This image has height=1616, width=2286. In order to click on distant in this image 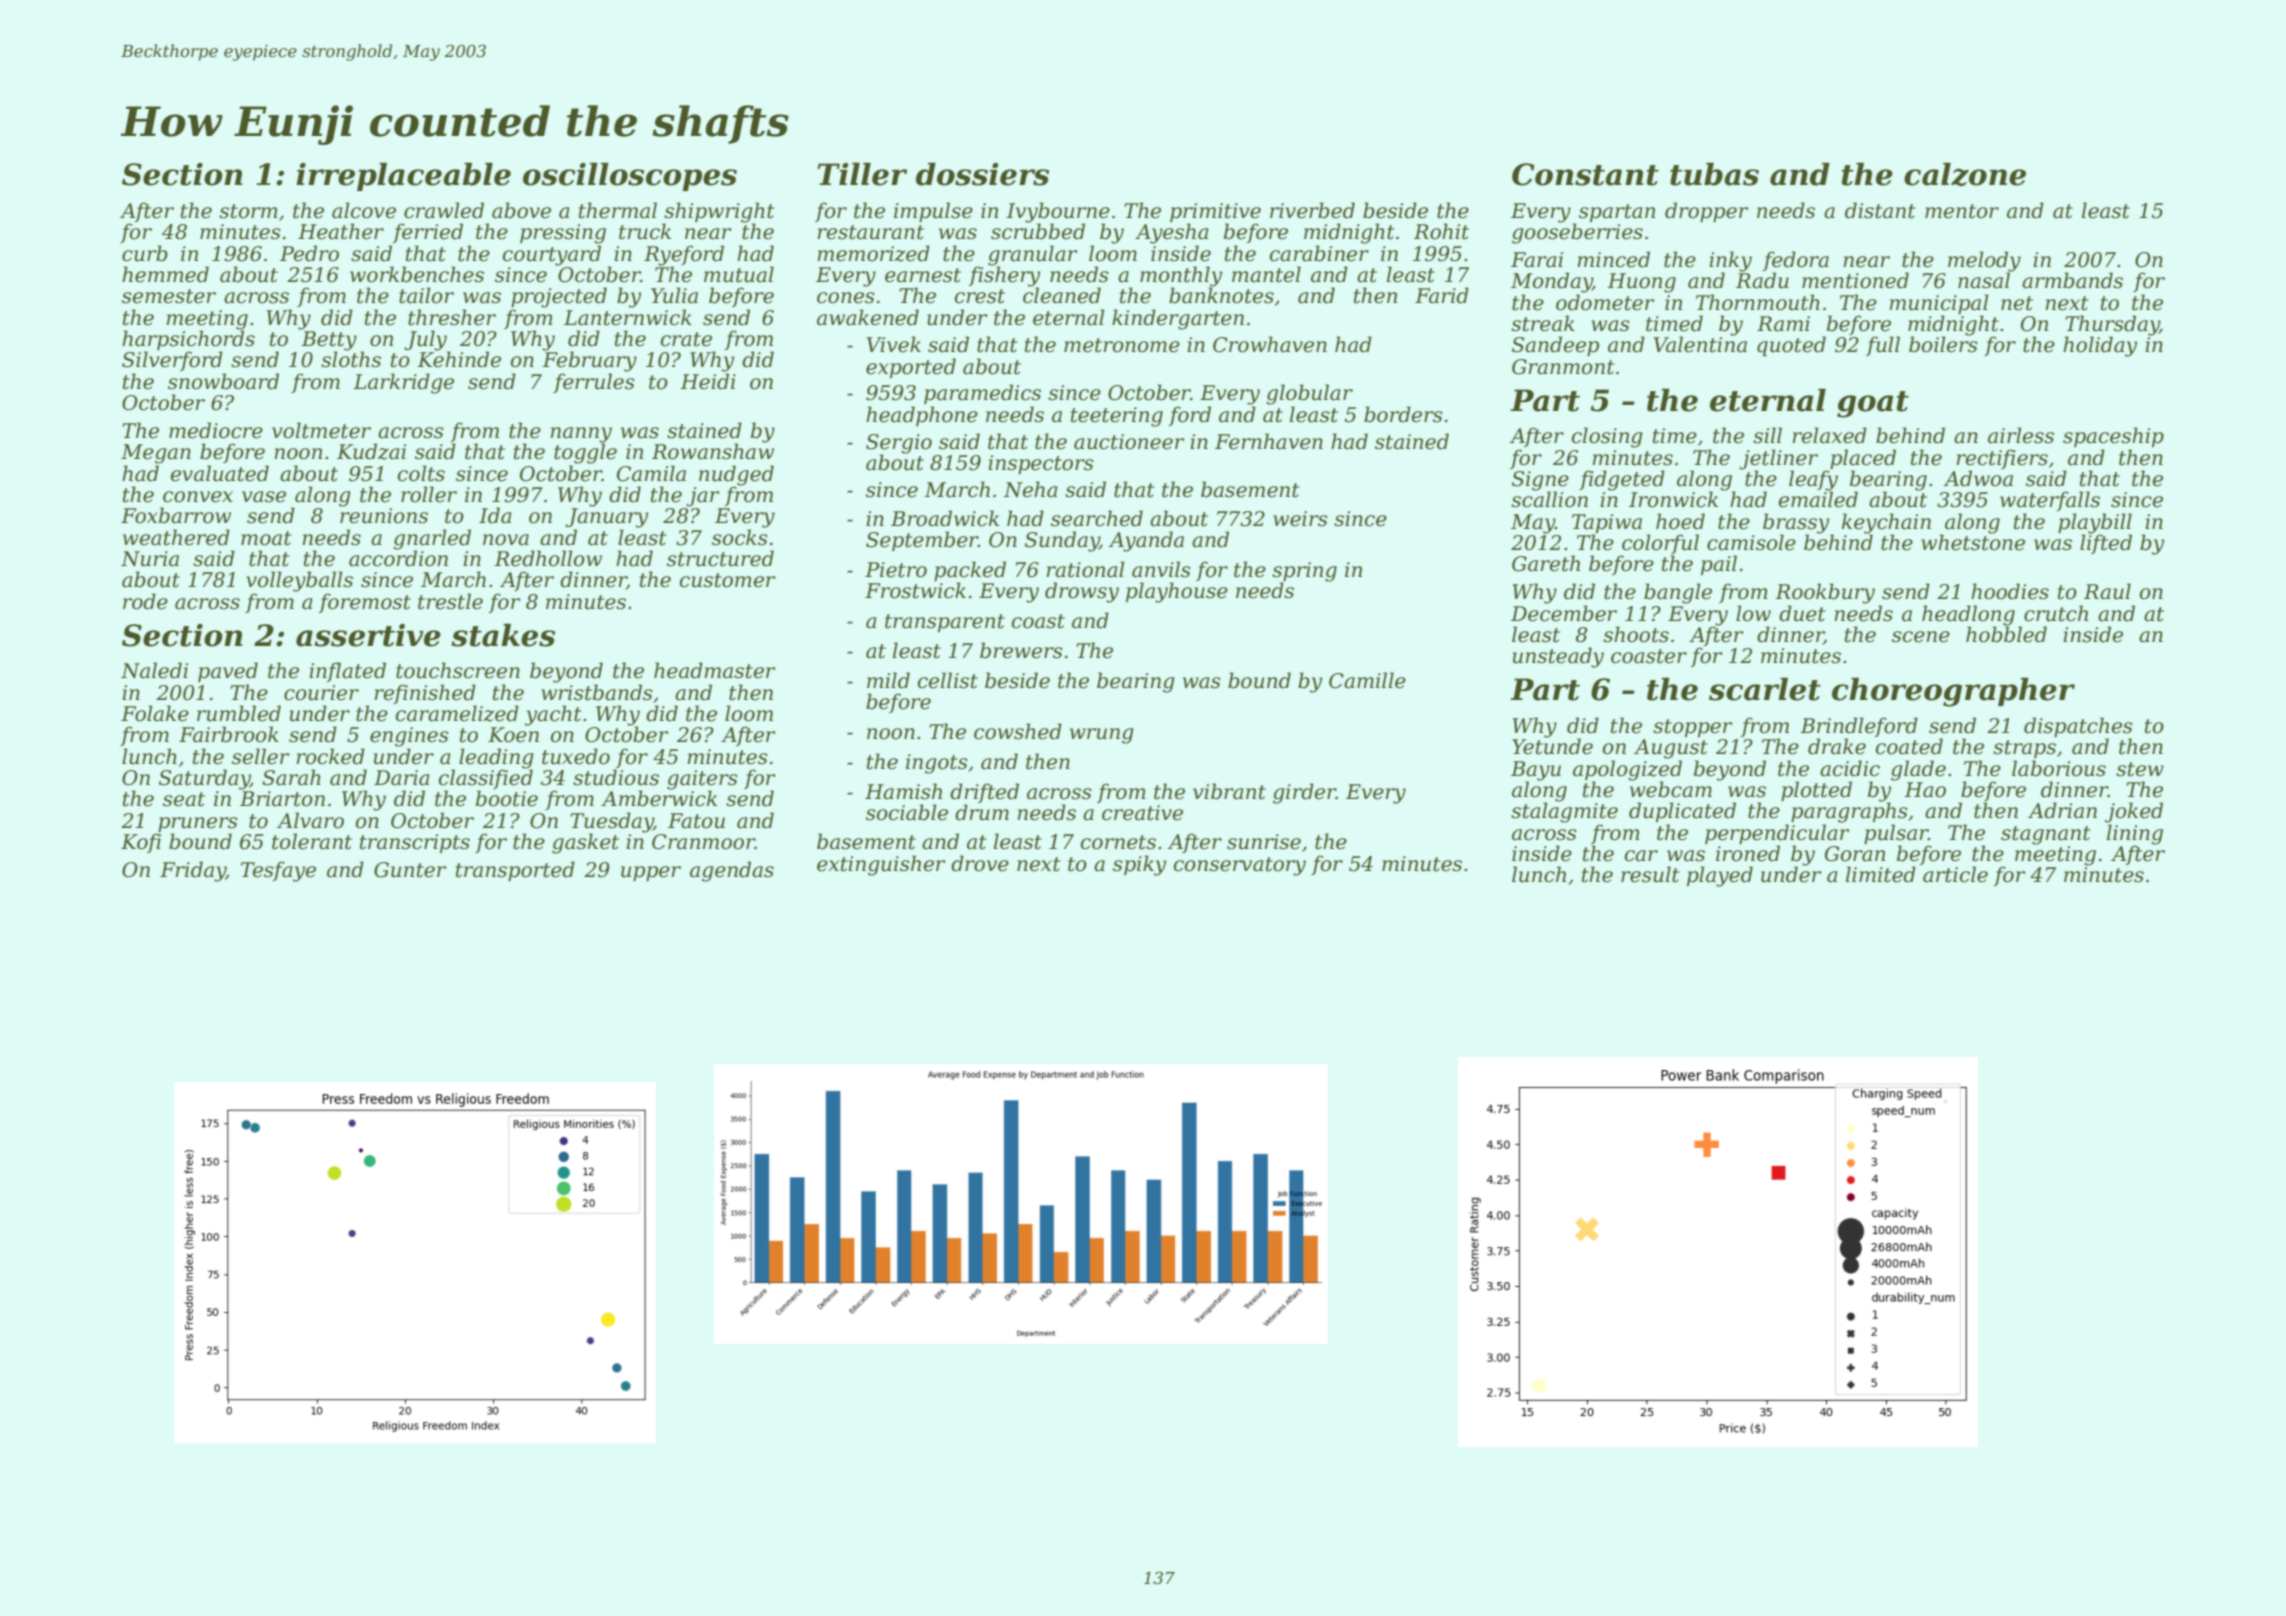, I will do `click(1880, 210)`.
